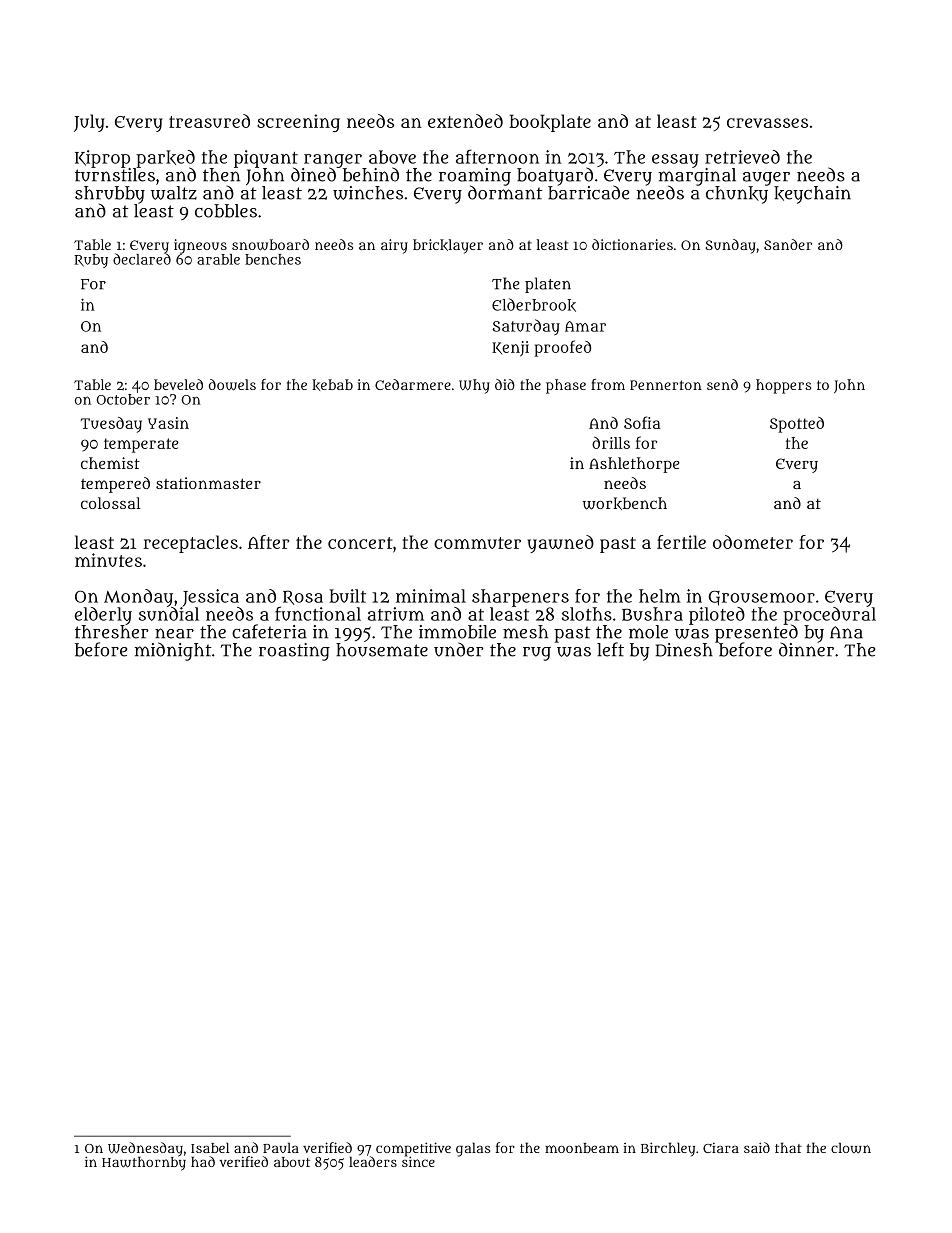  What do you see at coordinates (418, 1161) in the screenshot?
I see `since` at bounding box center [418, 1161].
